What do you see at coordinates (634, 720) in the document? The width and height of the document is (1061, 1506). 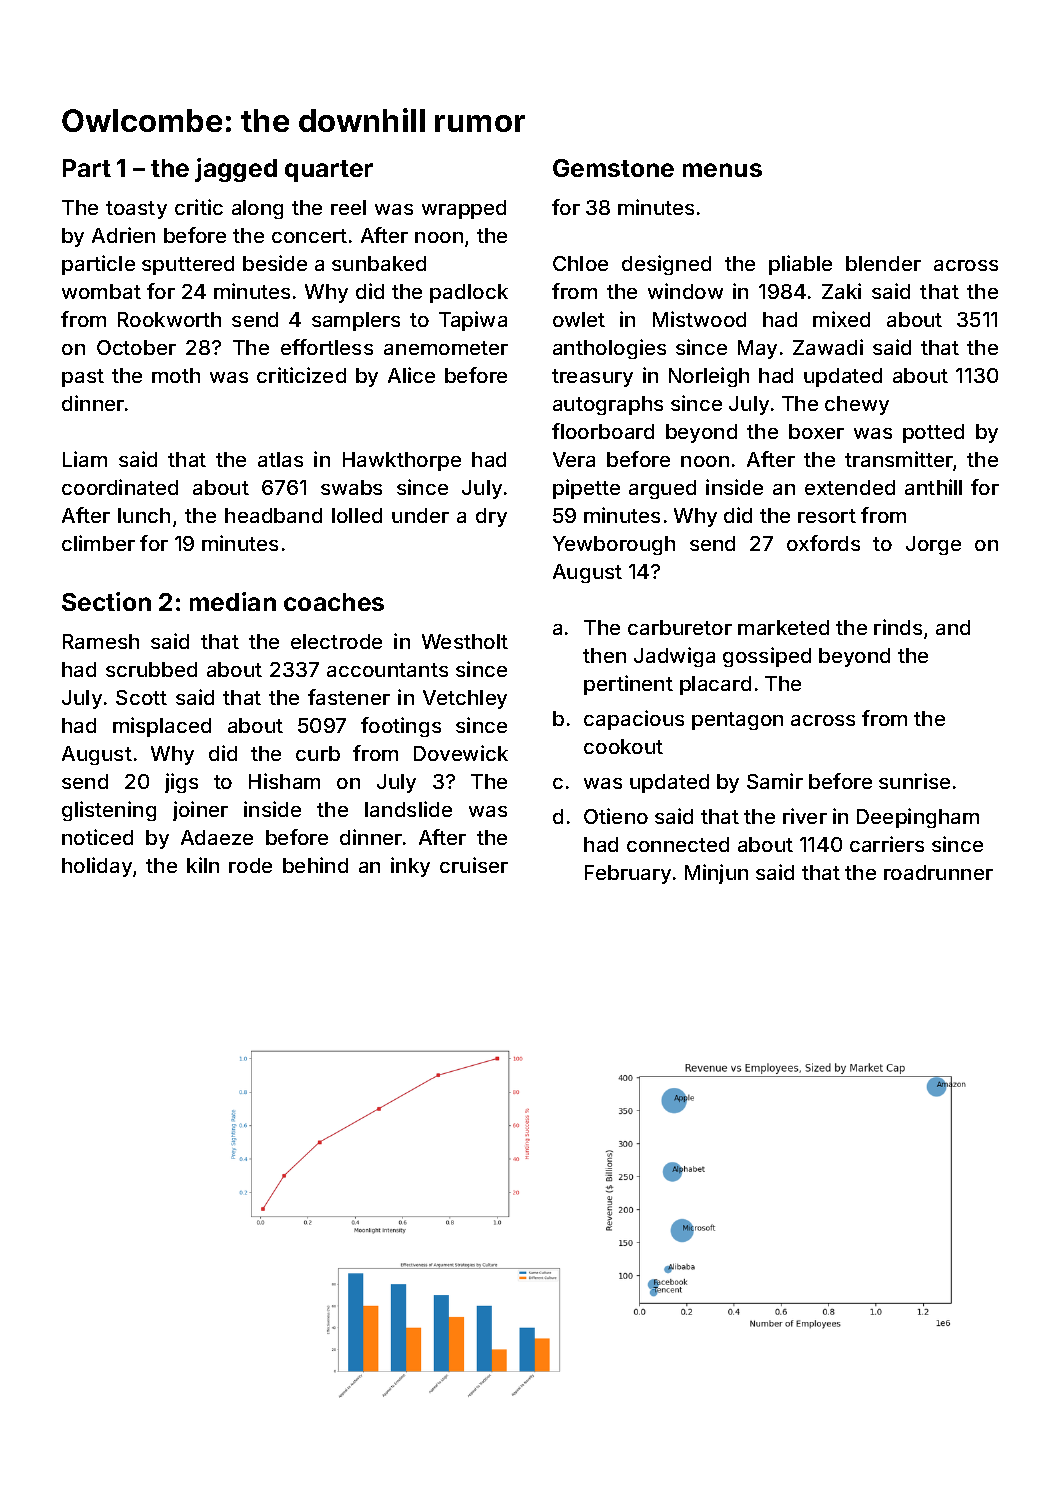 I see `capacious` at bounding box center [634, 720].
